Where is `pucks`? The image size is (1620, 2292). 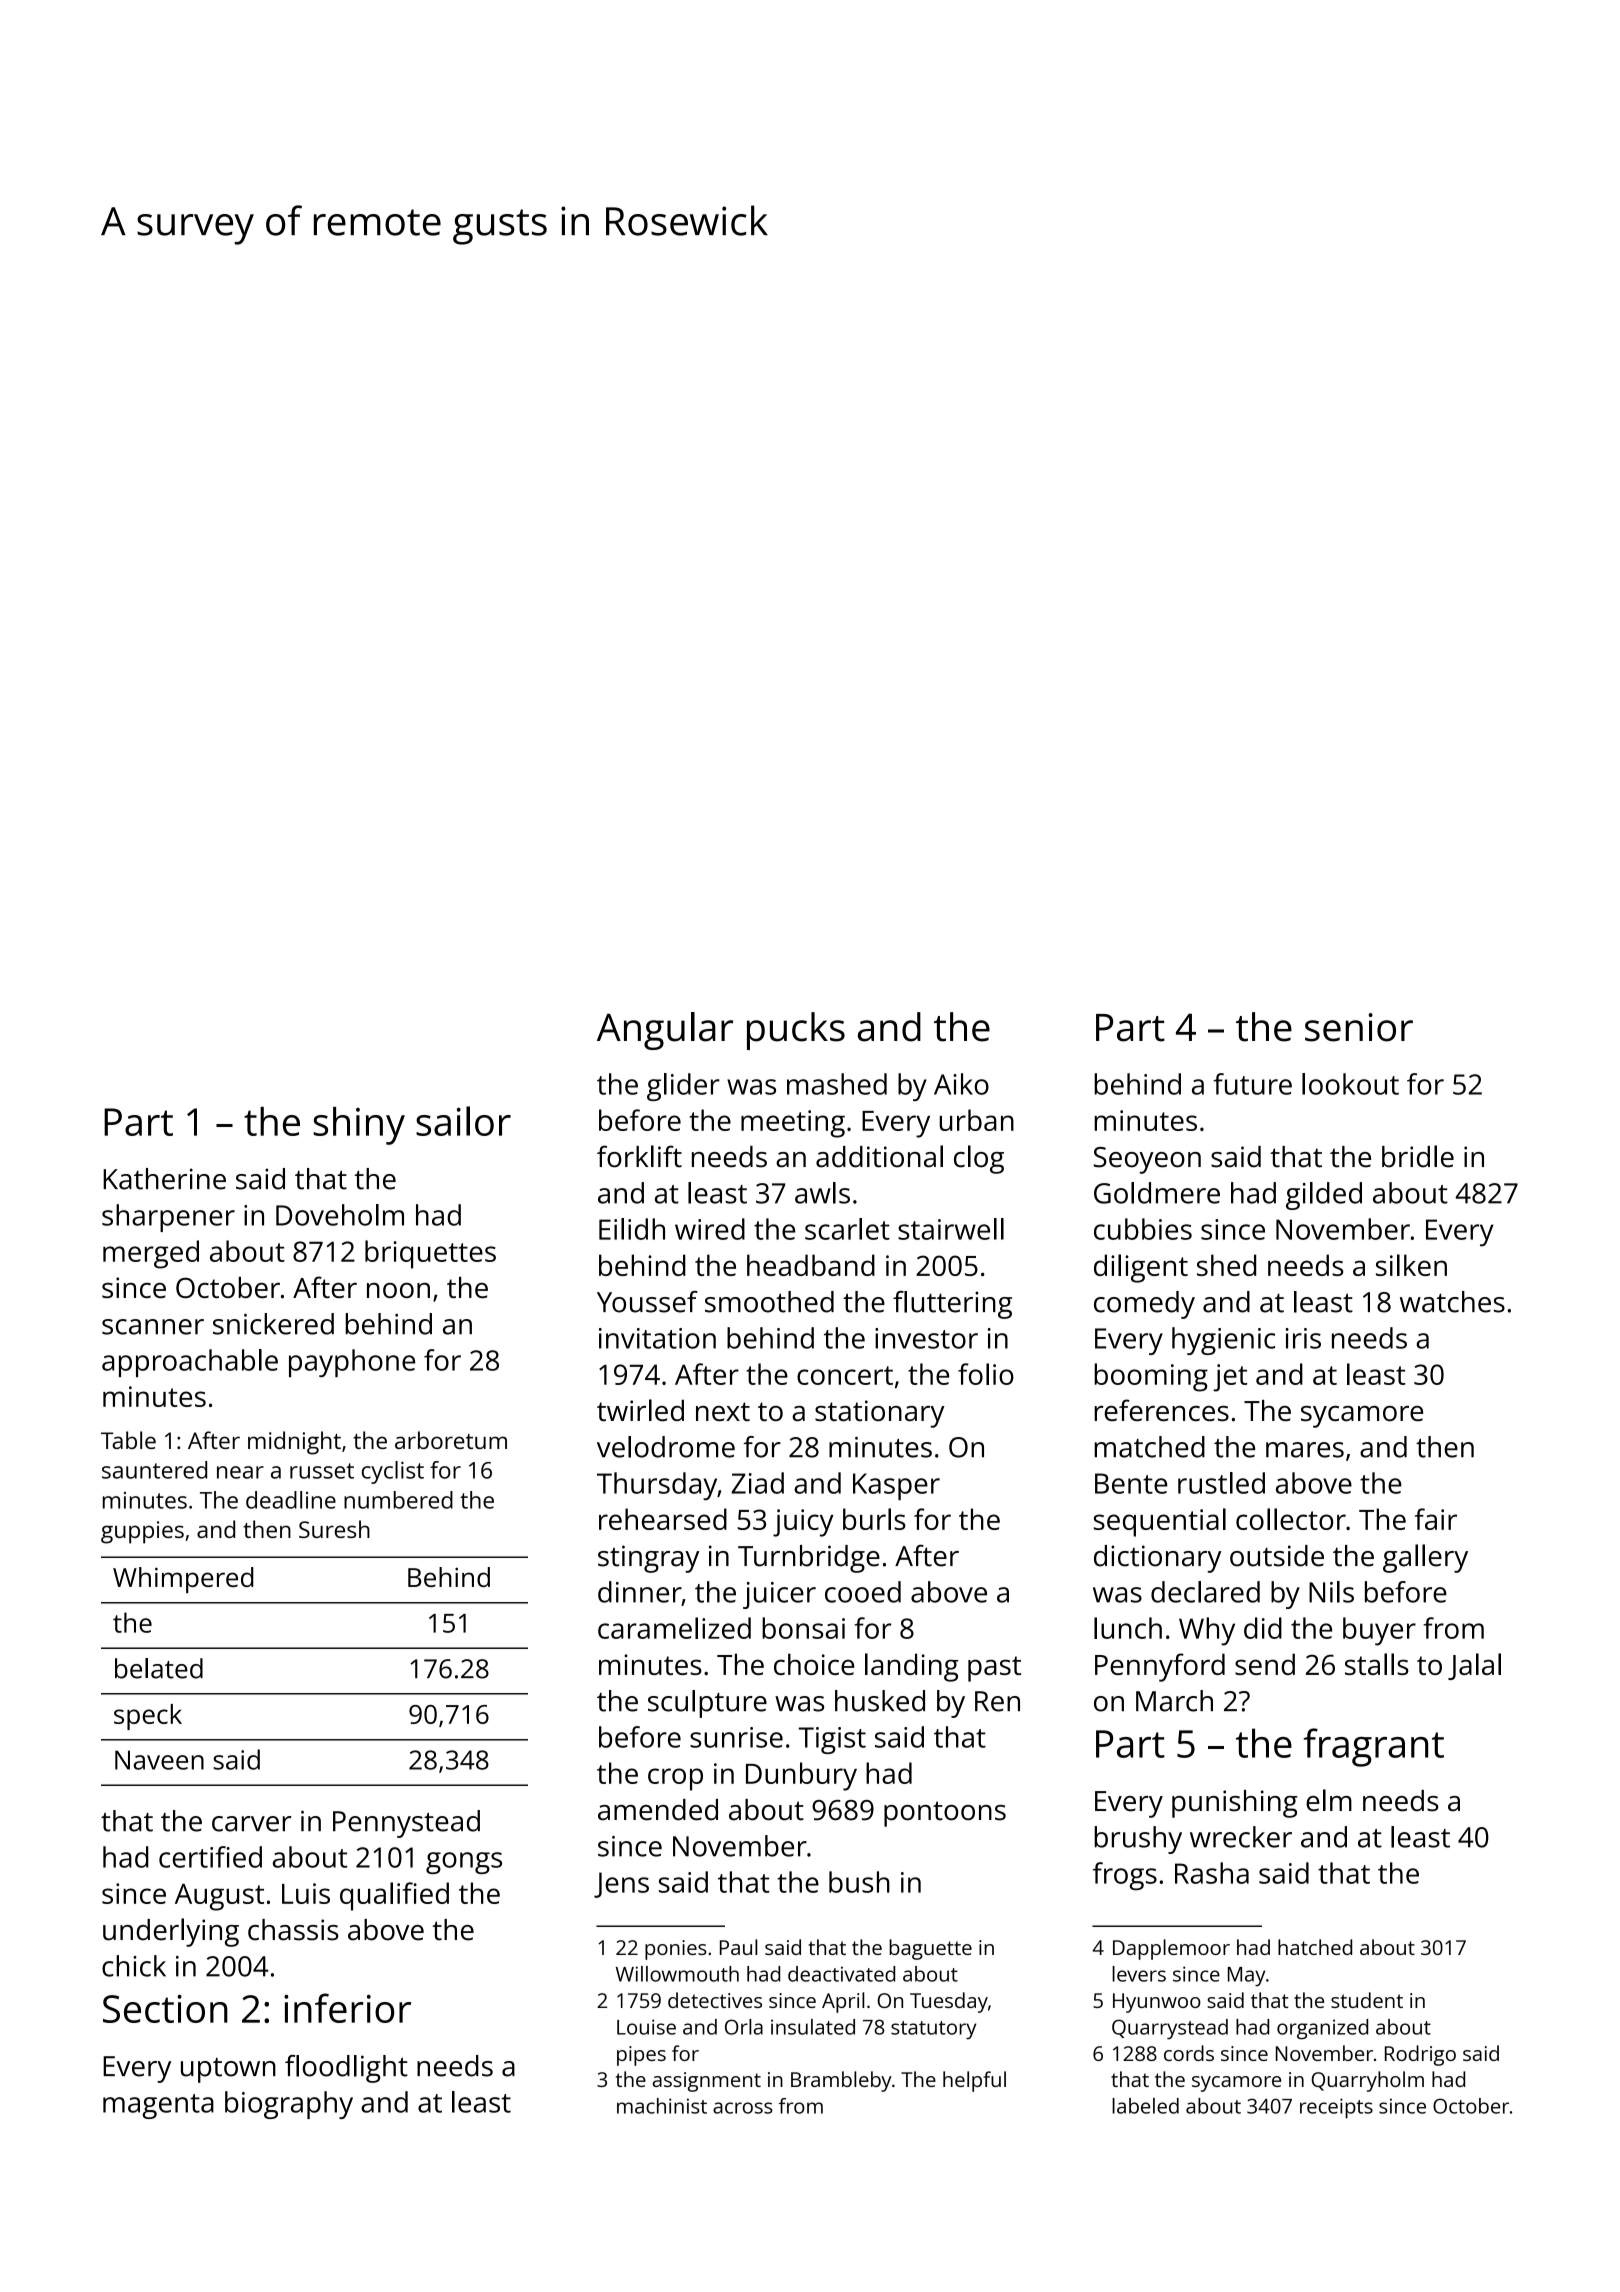
pucks is located at coordinates (796, 1031).
